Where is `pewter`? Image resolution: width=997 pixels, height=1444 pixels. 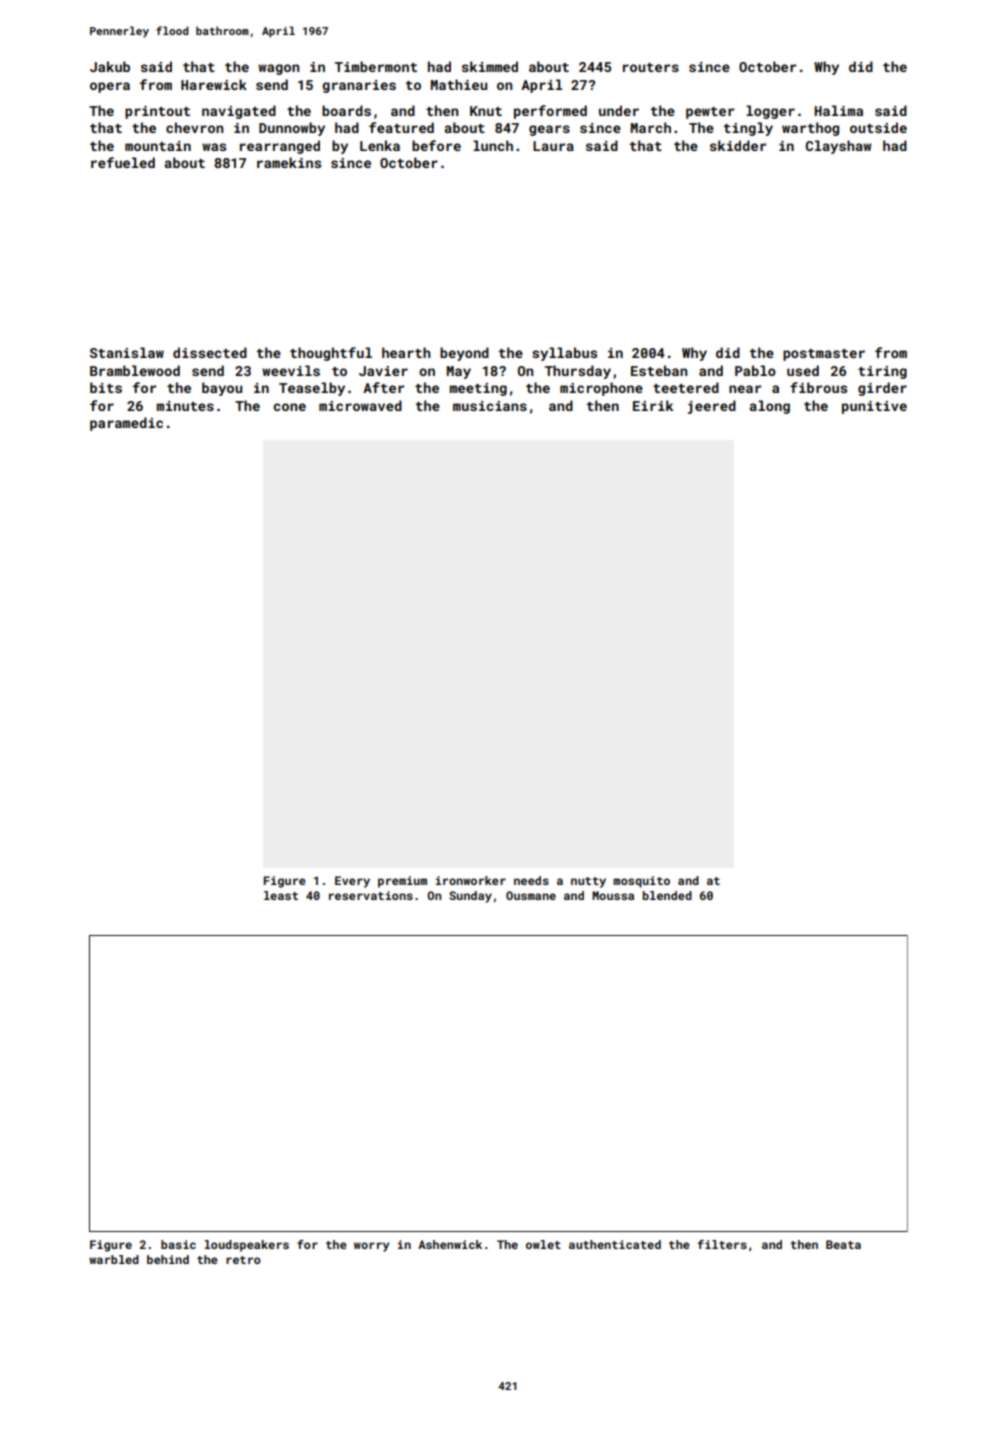
pewter is located at coordinates (710, 113).
